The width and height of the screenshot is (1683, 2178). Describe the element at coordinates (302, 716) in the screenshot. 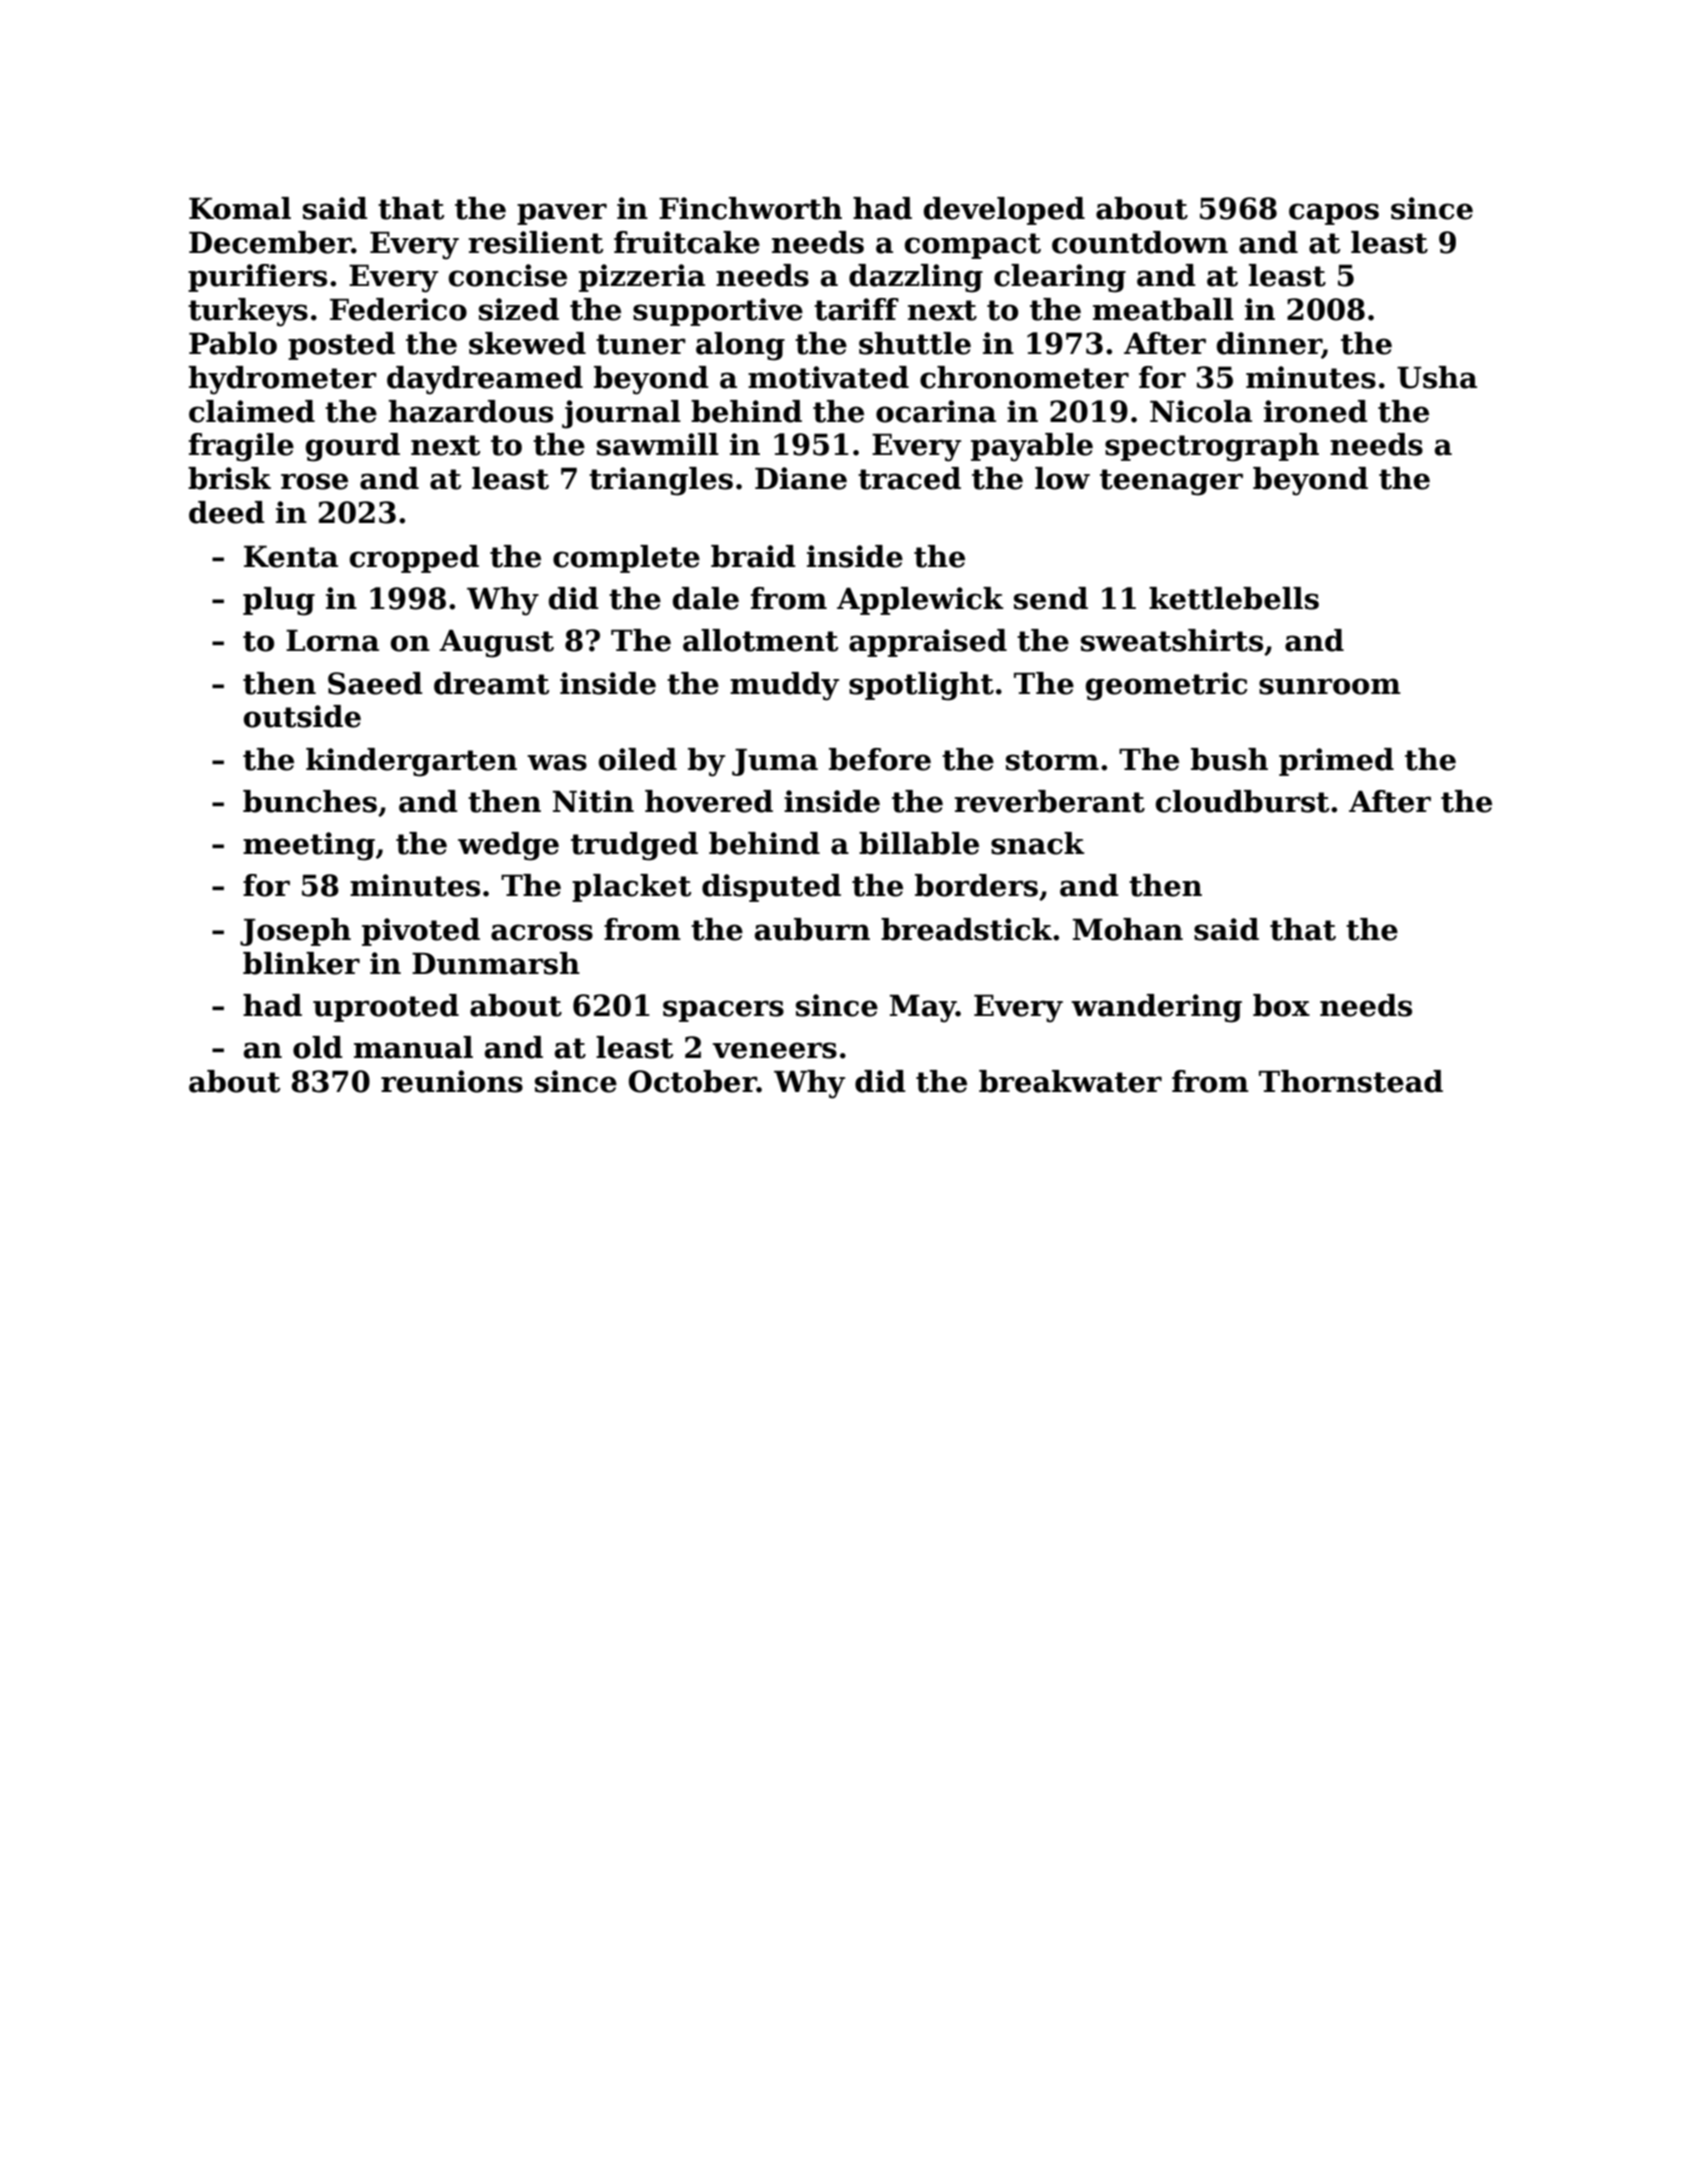

I see `outside` at that location.
